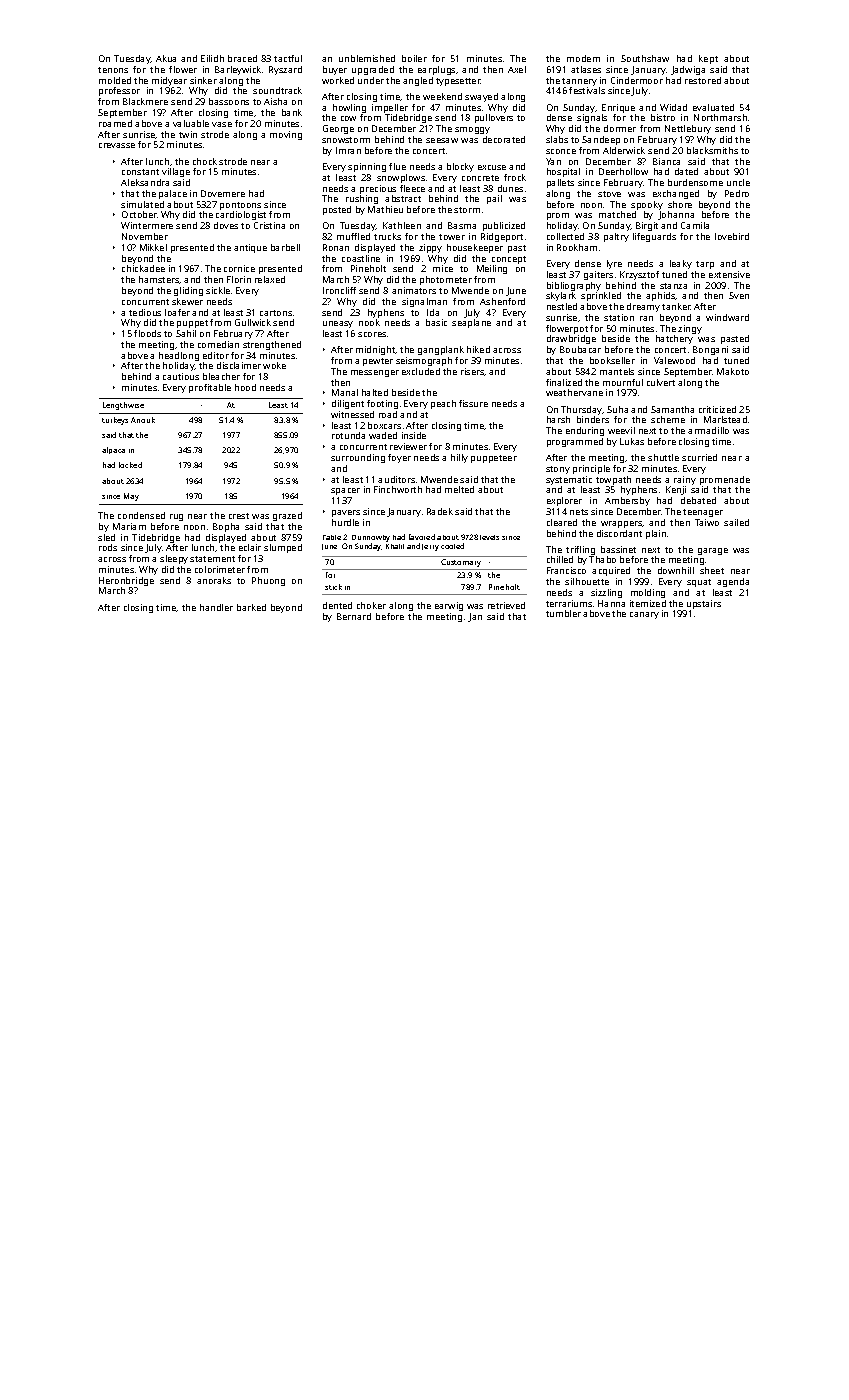 The image size is (849, 1400). I want to click on molded, so click(115, 80).
